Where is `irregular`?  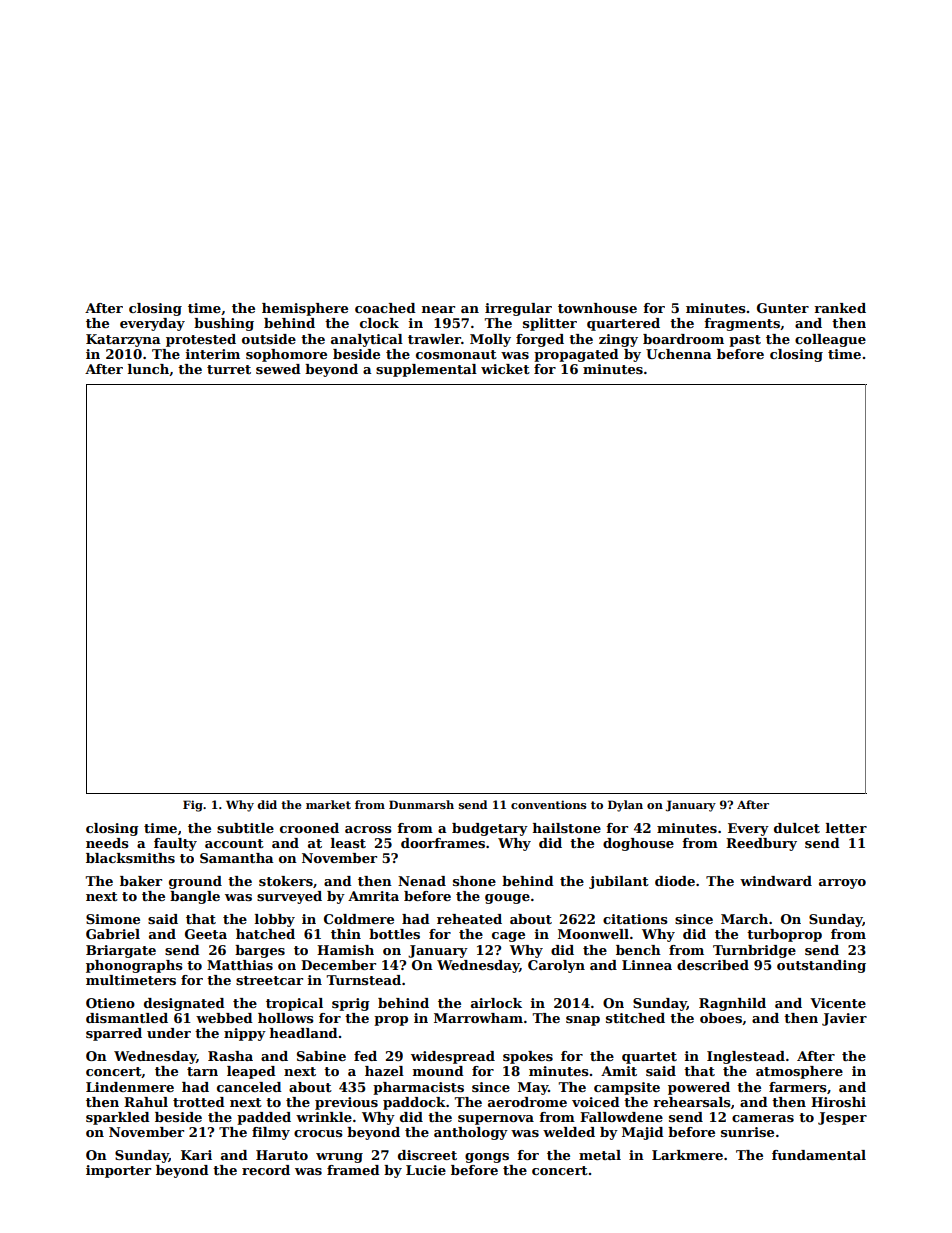 irregular is located at coordinates (518, 309).
